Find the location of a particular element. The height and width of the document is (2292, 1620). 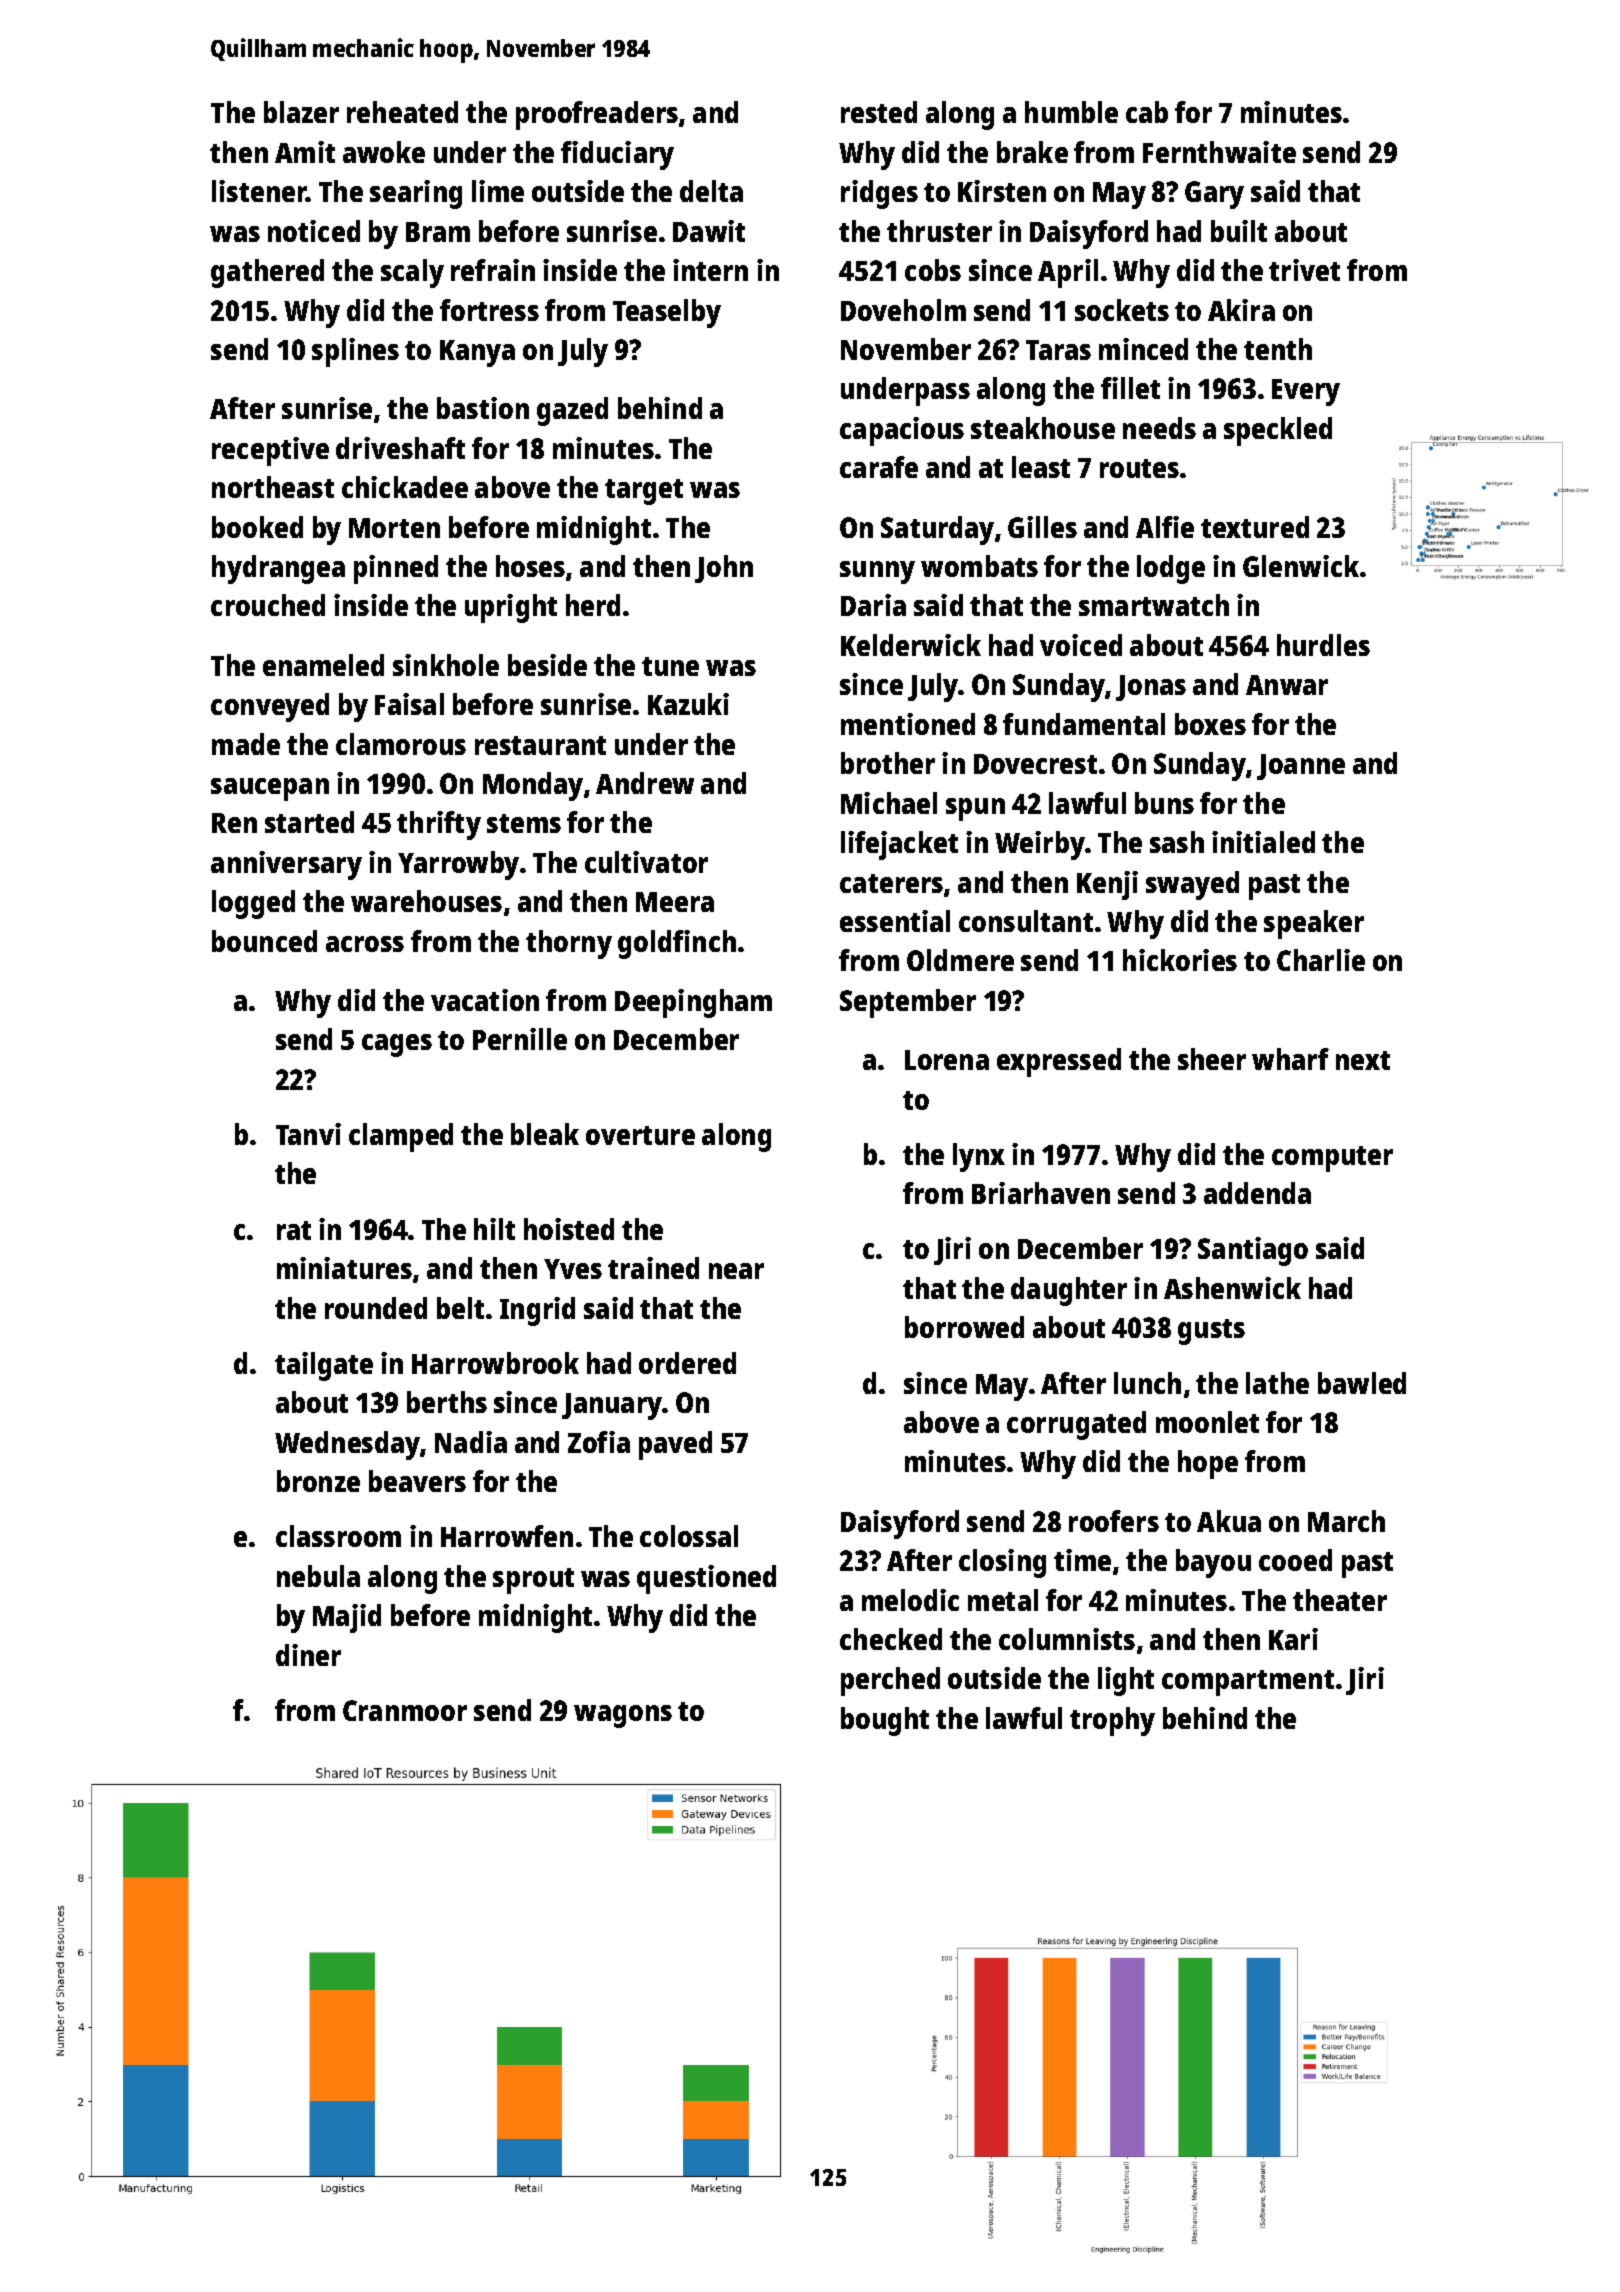

lynx is located at coordinates (979, 1157).
